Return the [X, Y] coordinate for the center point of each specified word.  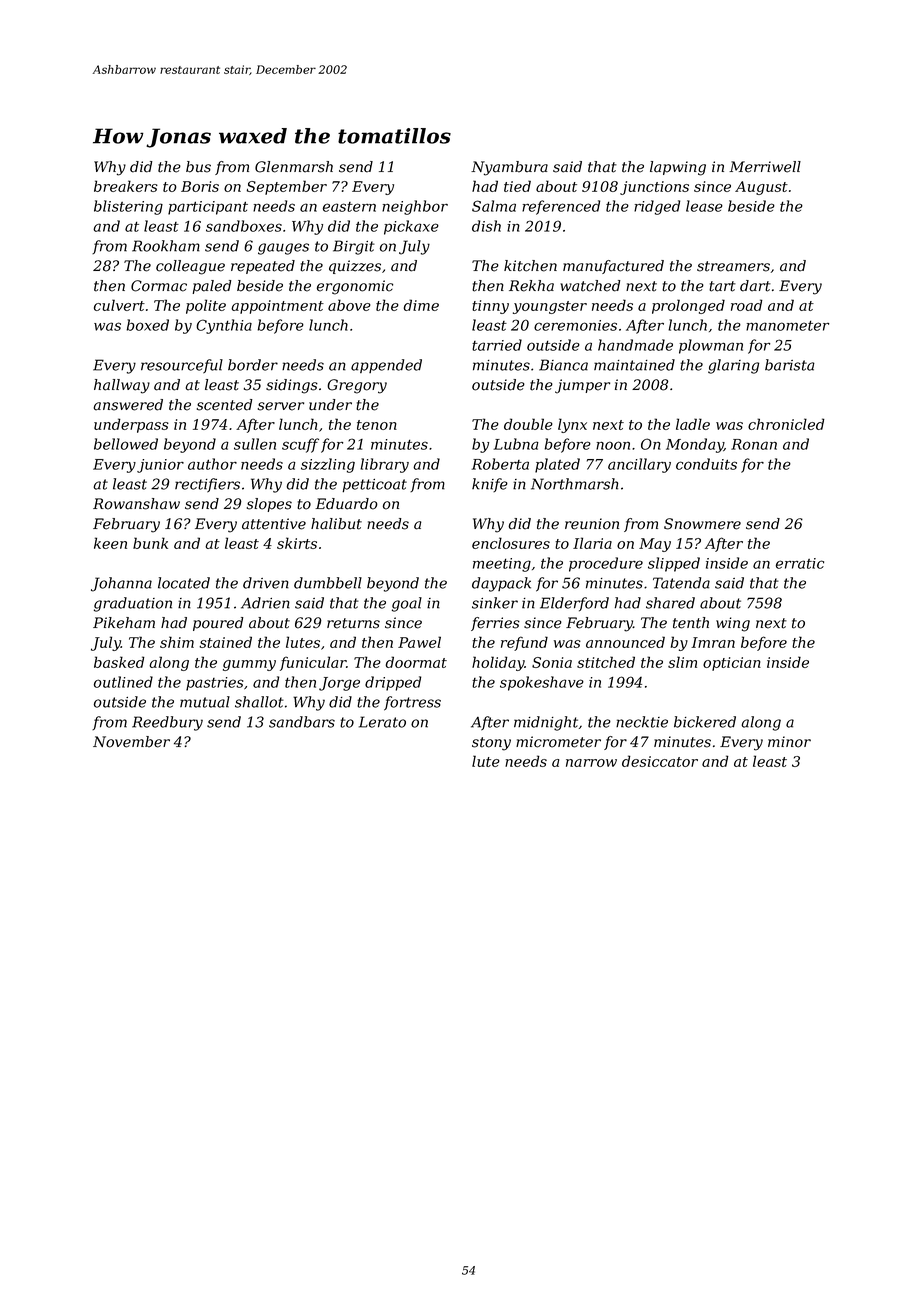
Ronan [754, 444]
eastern [349, 207]
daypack [501, 584]
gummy [249, 665]
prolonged [688, 306]
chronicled [786, 424]
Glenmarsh [294, 167]
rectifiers [207, 485]
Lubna [516, 444]
